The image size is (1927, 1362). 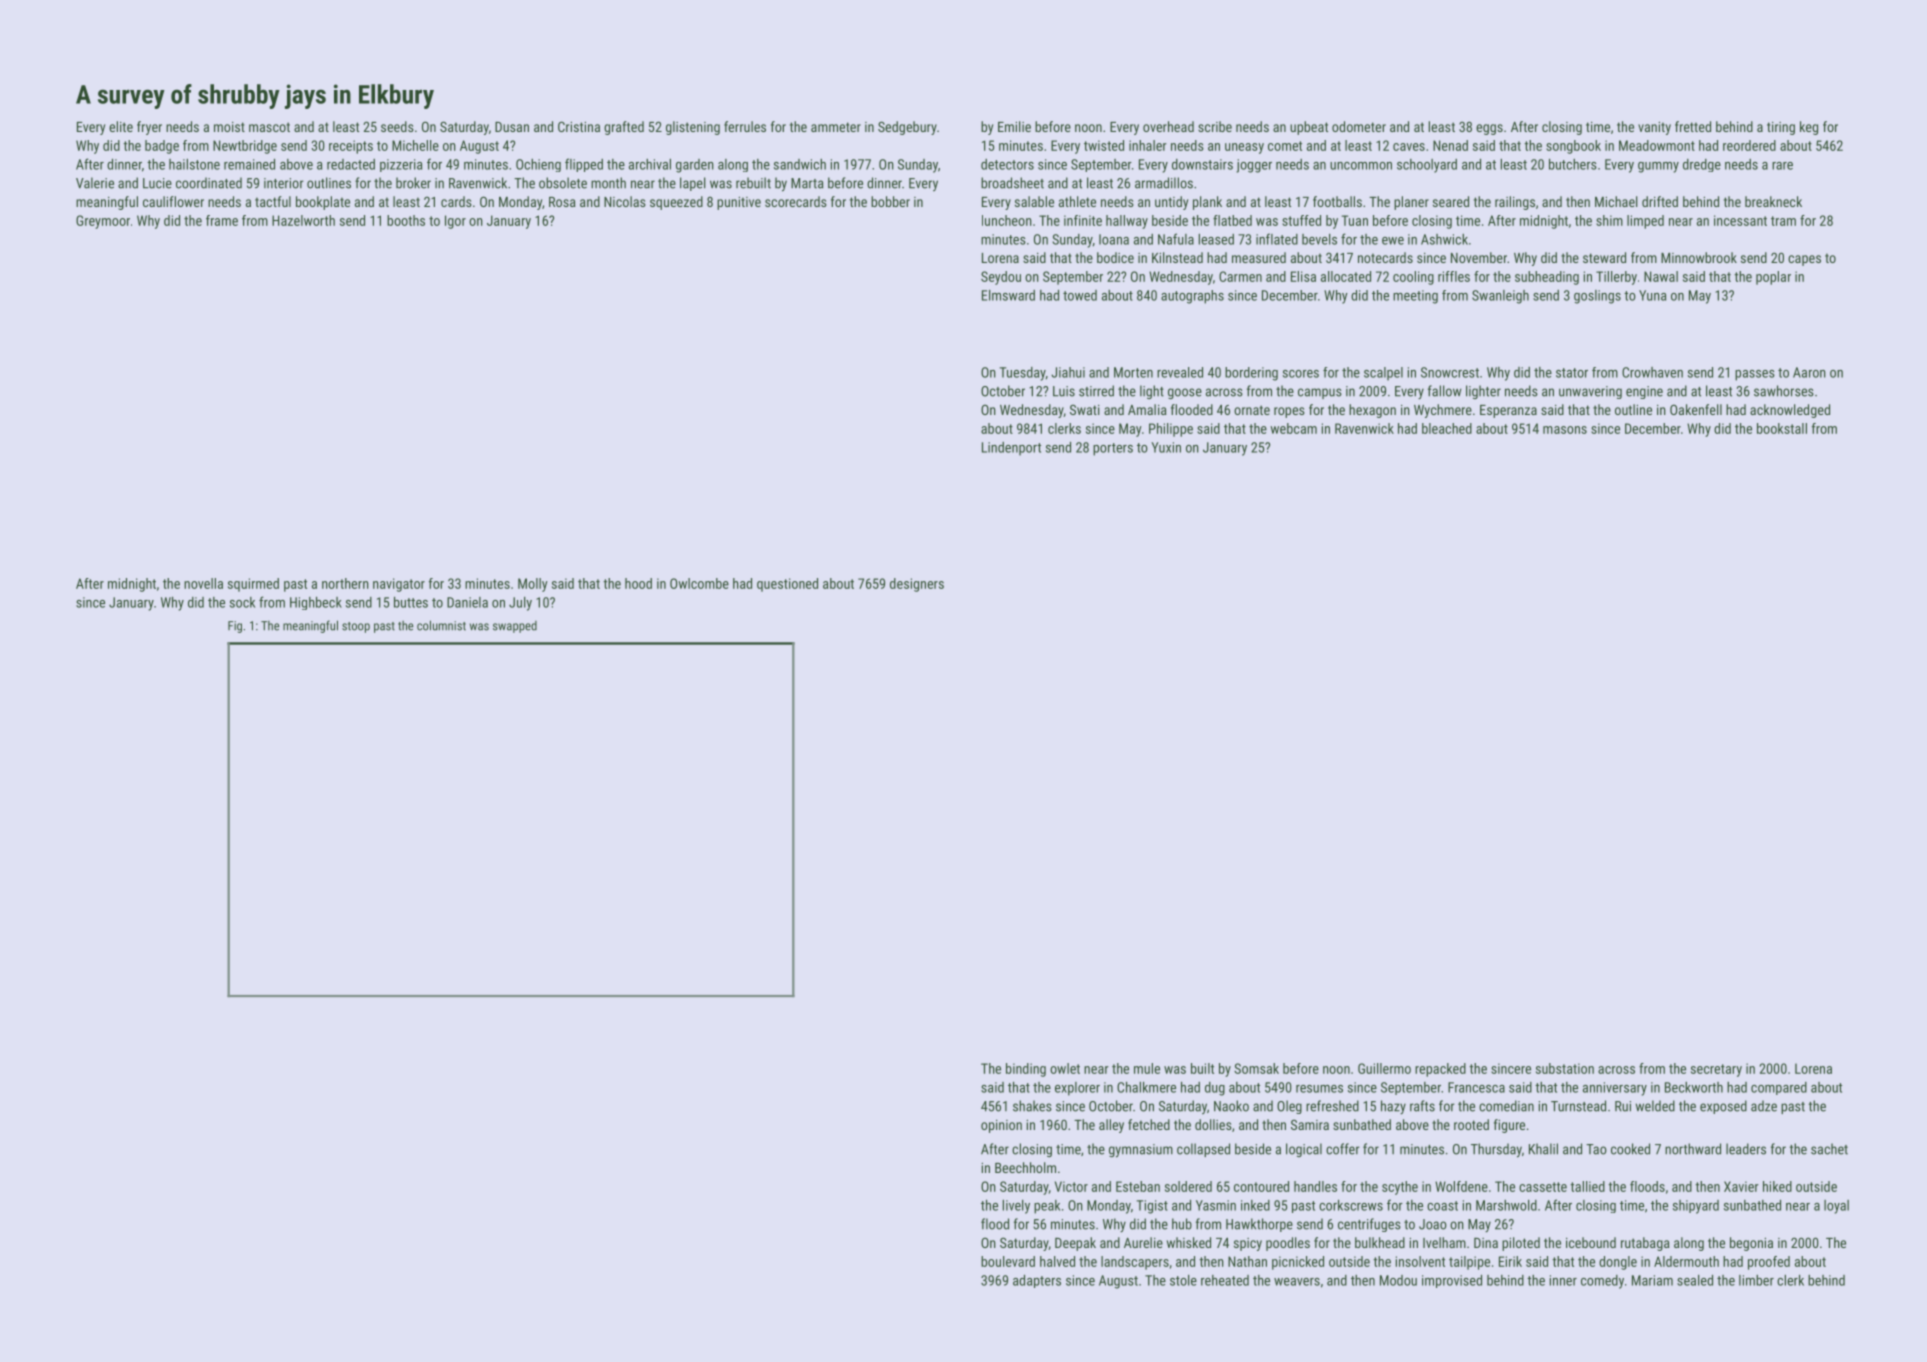 What do you see at coordinates (203, 583) in the screenshot?
I see `novella` at bounding box center [203, 583].
